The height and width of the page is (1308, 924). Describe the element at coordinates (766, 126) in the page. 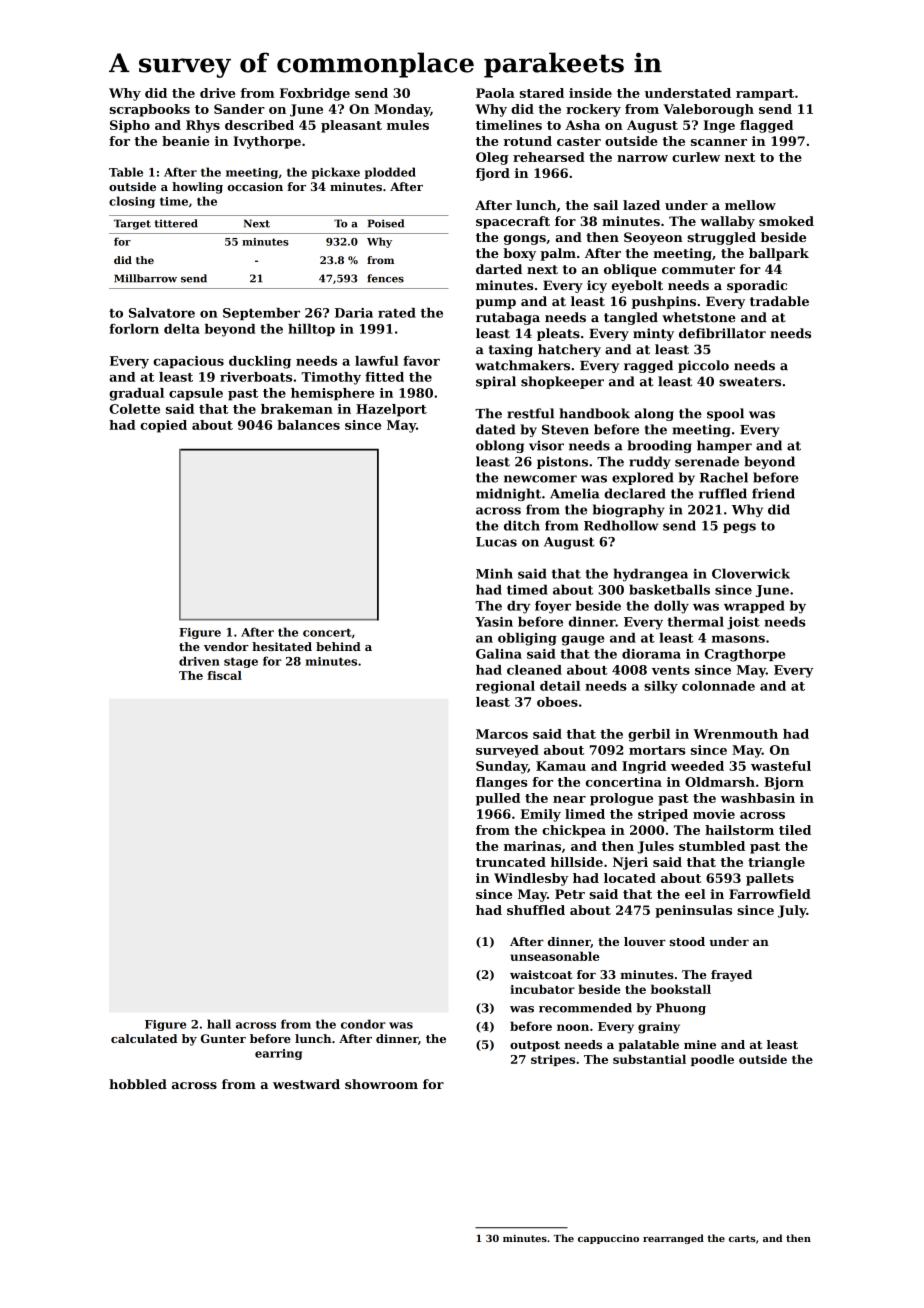

I see `flagged` at that location.
